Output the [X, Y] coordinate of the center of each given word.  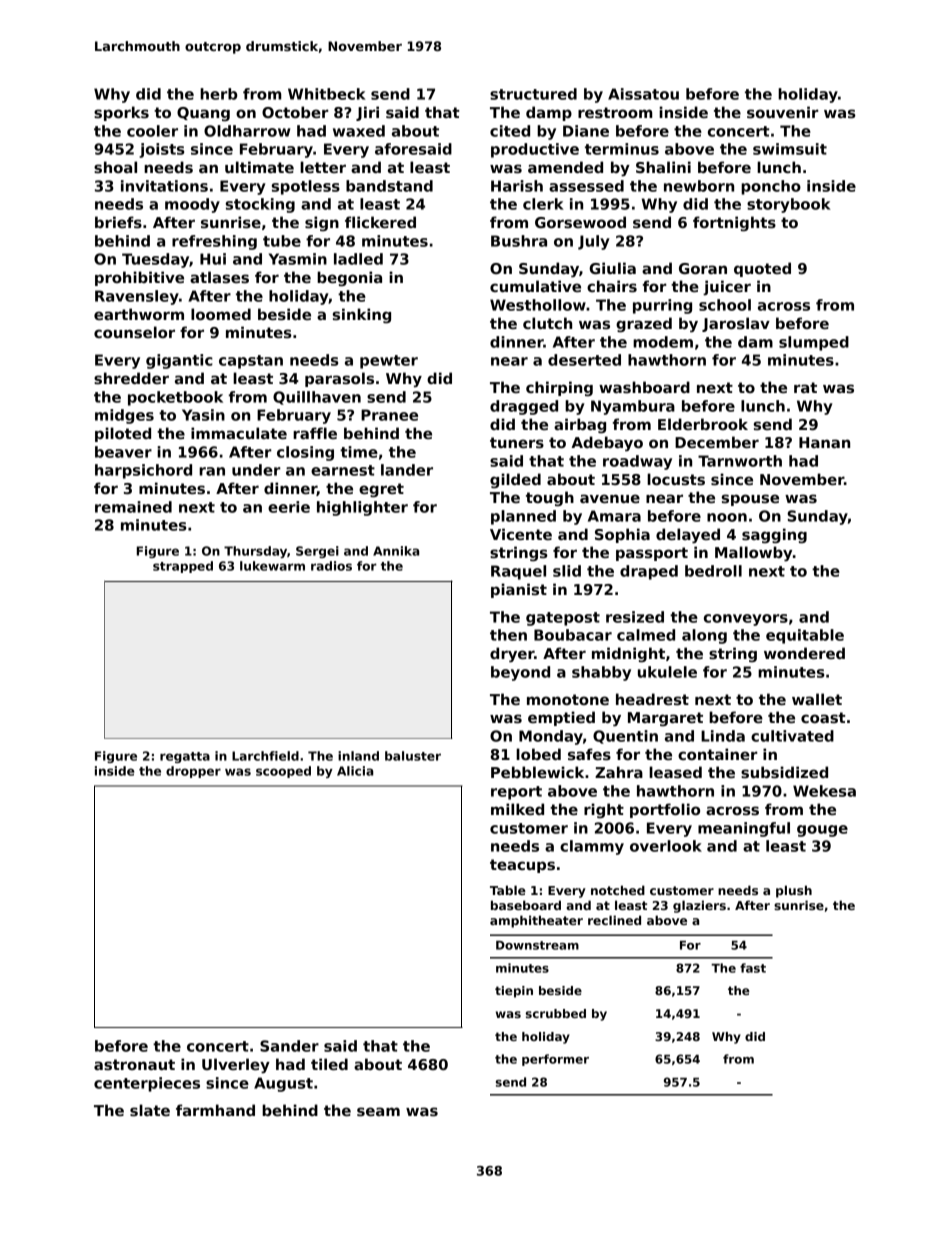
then [508, 635]
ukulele [667, 672]
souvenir [783, 112]
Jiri [367, 113]
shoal [115, 167]
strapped [183, 567]
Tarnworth [740, 461]
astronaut [134, 1064]
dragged [524, 407]
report [516, 793]
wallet [817, 699]
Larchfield [265, 756]
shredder [131, 378]
